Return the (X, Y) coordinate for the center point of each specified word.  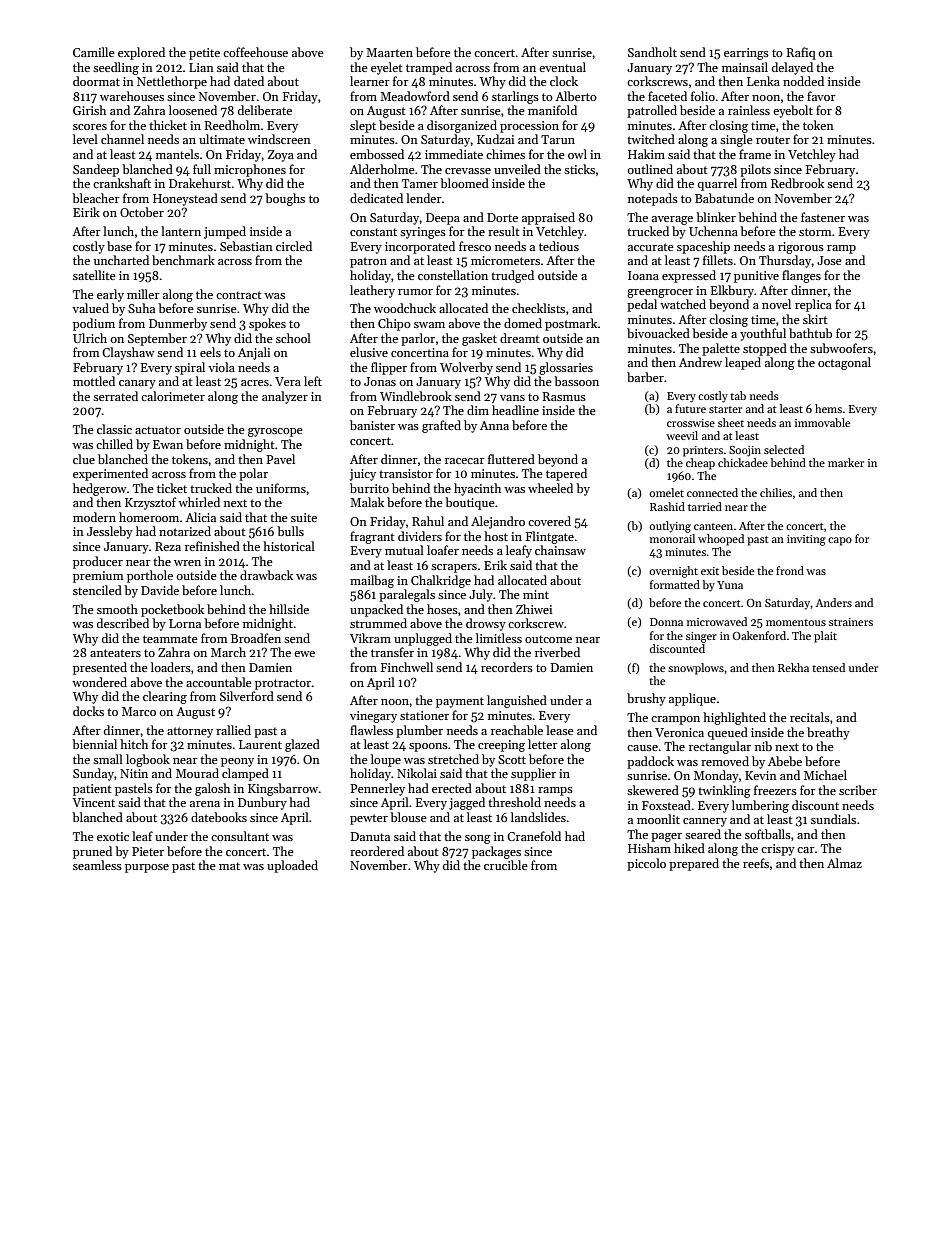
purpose (147, 868)
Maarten (389, 52)
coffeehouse (255, 52)
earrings (746, 54)
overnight (673, 572)
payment (460, 702)
